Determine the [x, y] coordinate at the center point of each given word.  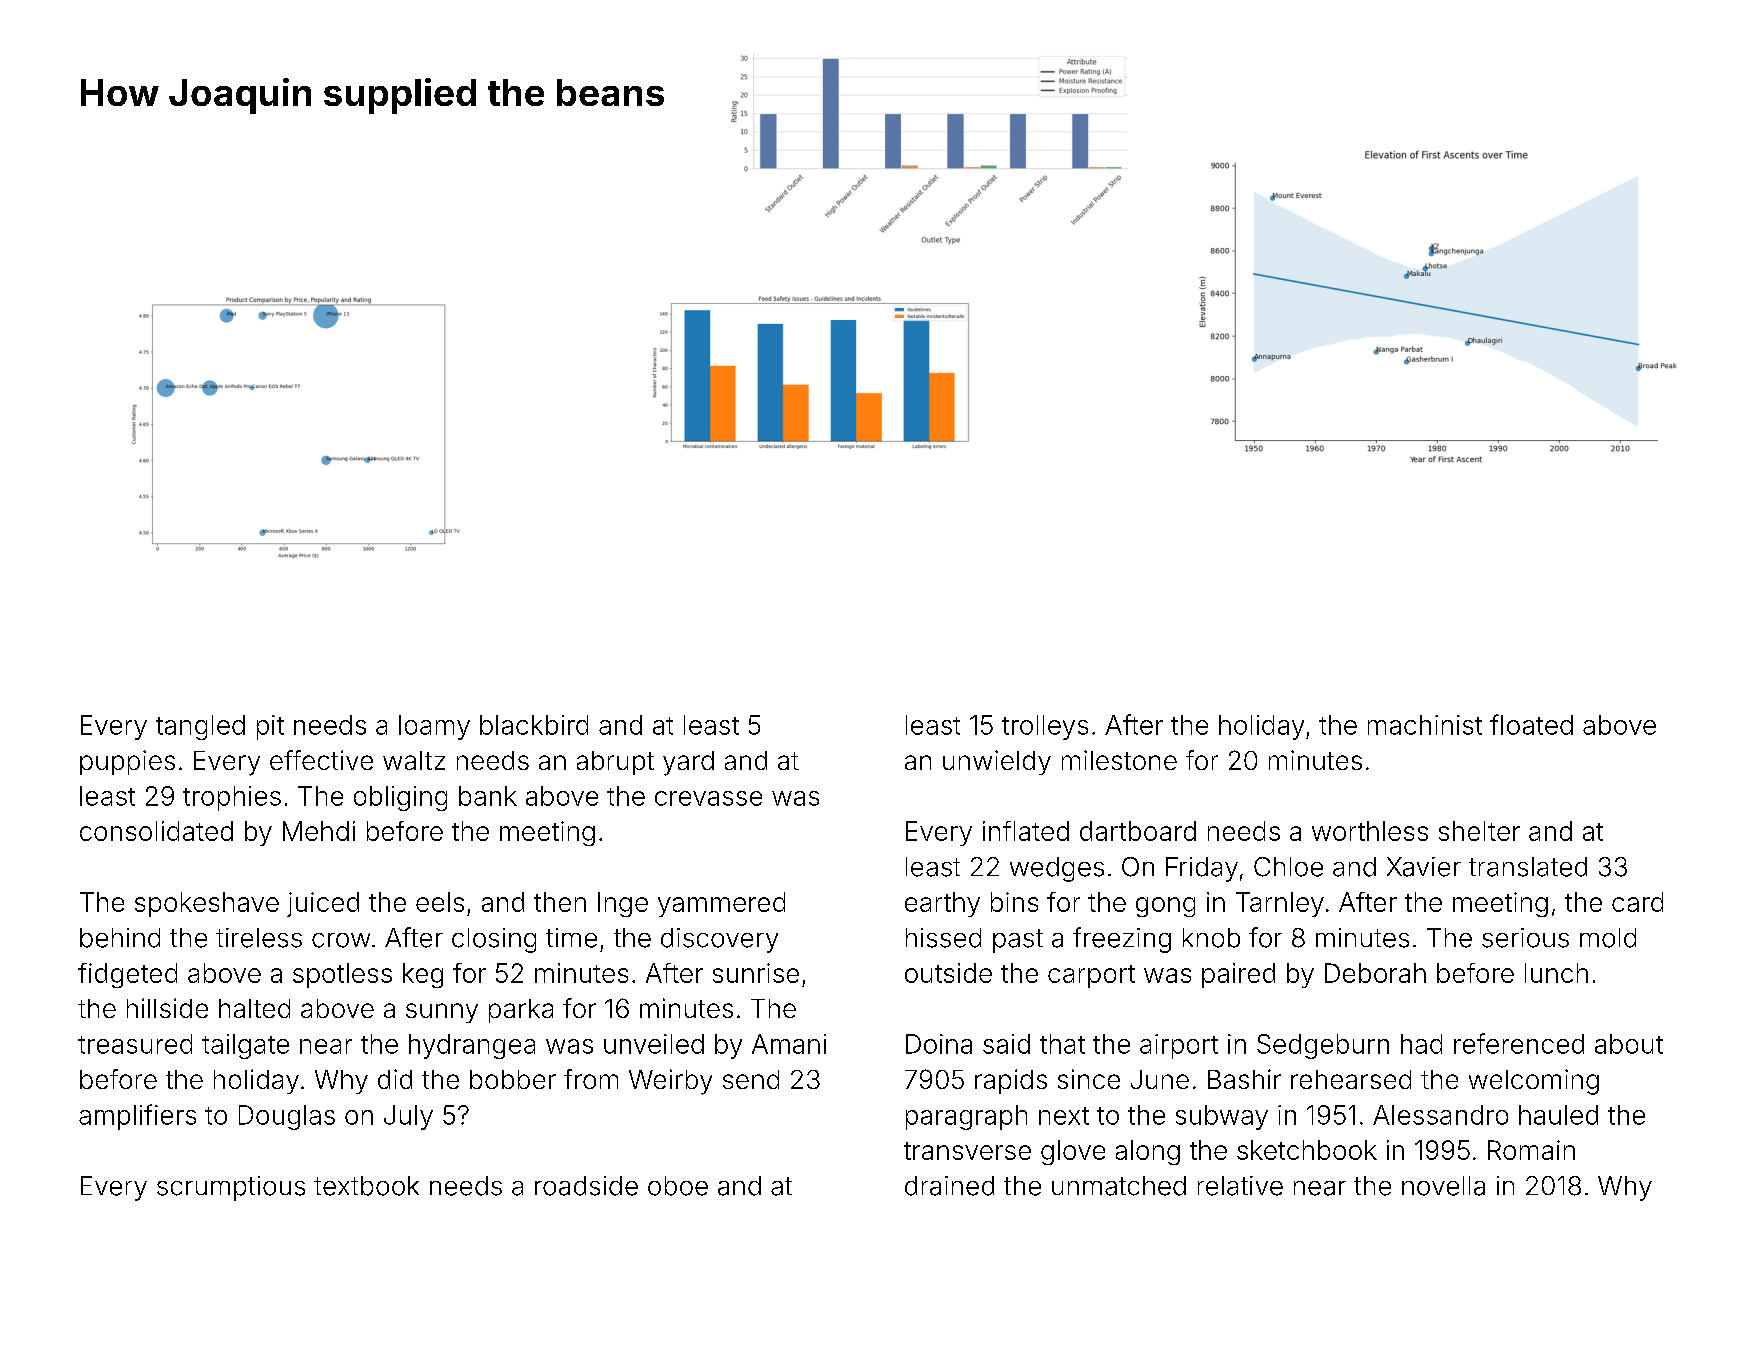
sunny [442, 1013]
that [1062, 1044]
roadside [586, 1186]
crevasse [708, 798]
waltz [414, 760]
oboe [678, 1186]
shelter [1479, 831]
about [1629, 1044]
